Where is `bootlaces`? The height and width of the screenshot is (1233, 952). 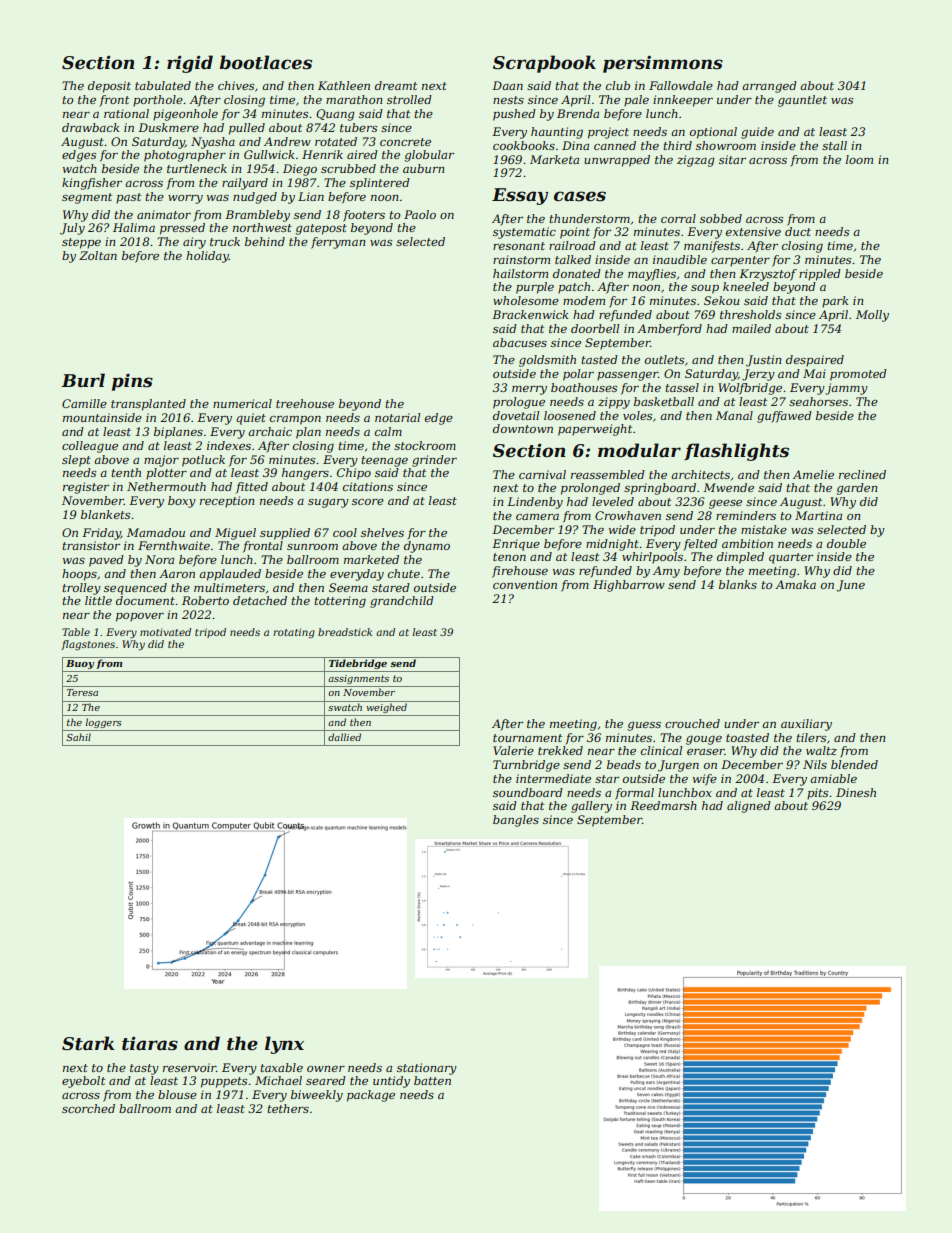 bootlaces is located at coordinates (266, 62).
